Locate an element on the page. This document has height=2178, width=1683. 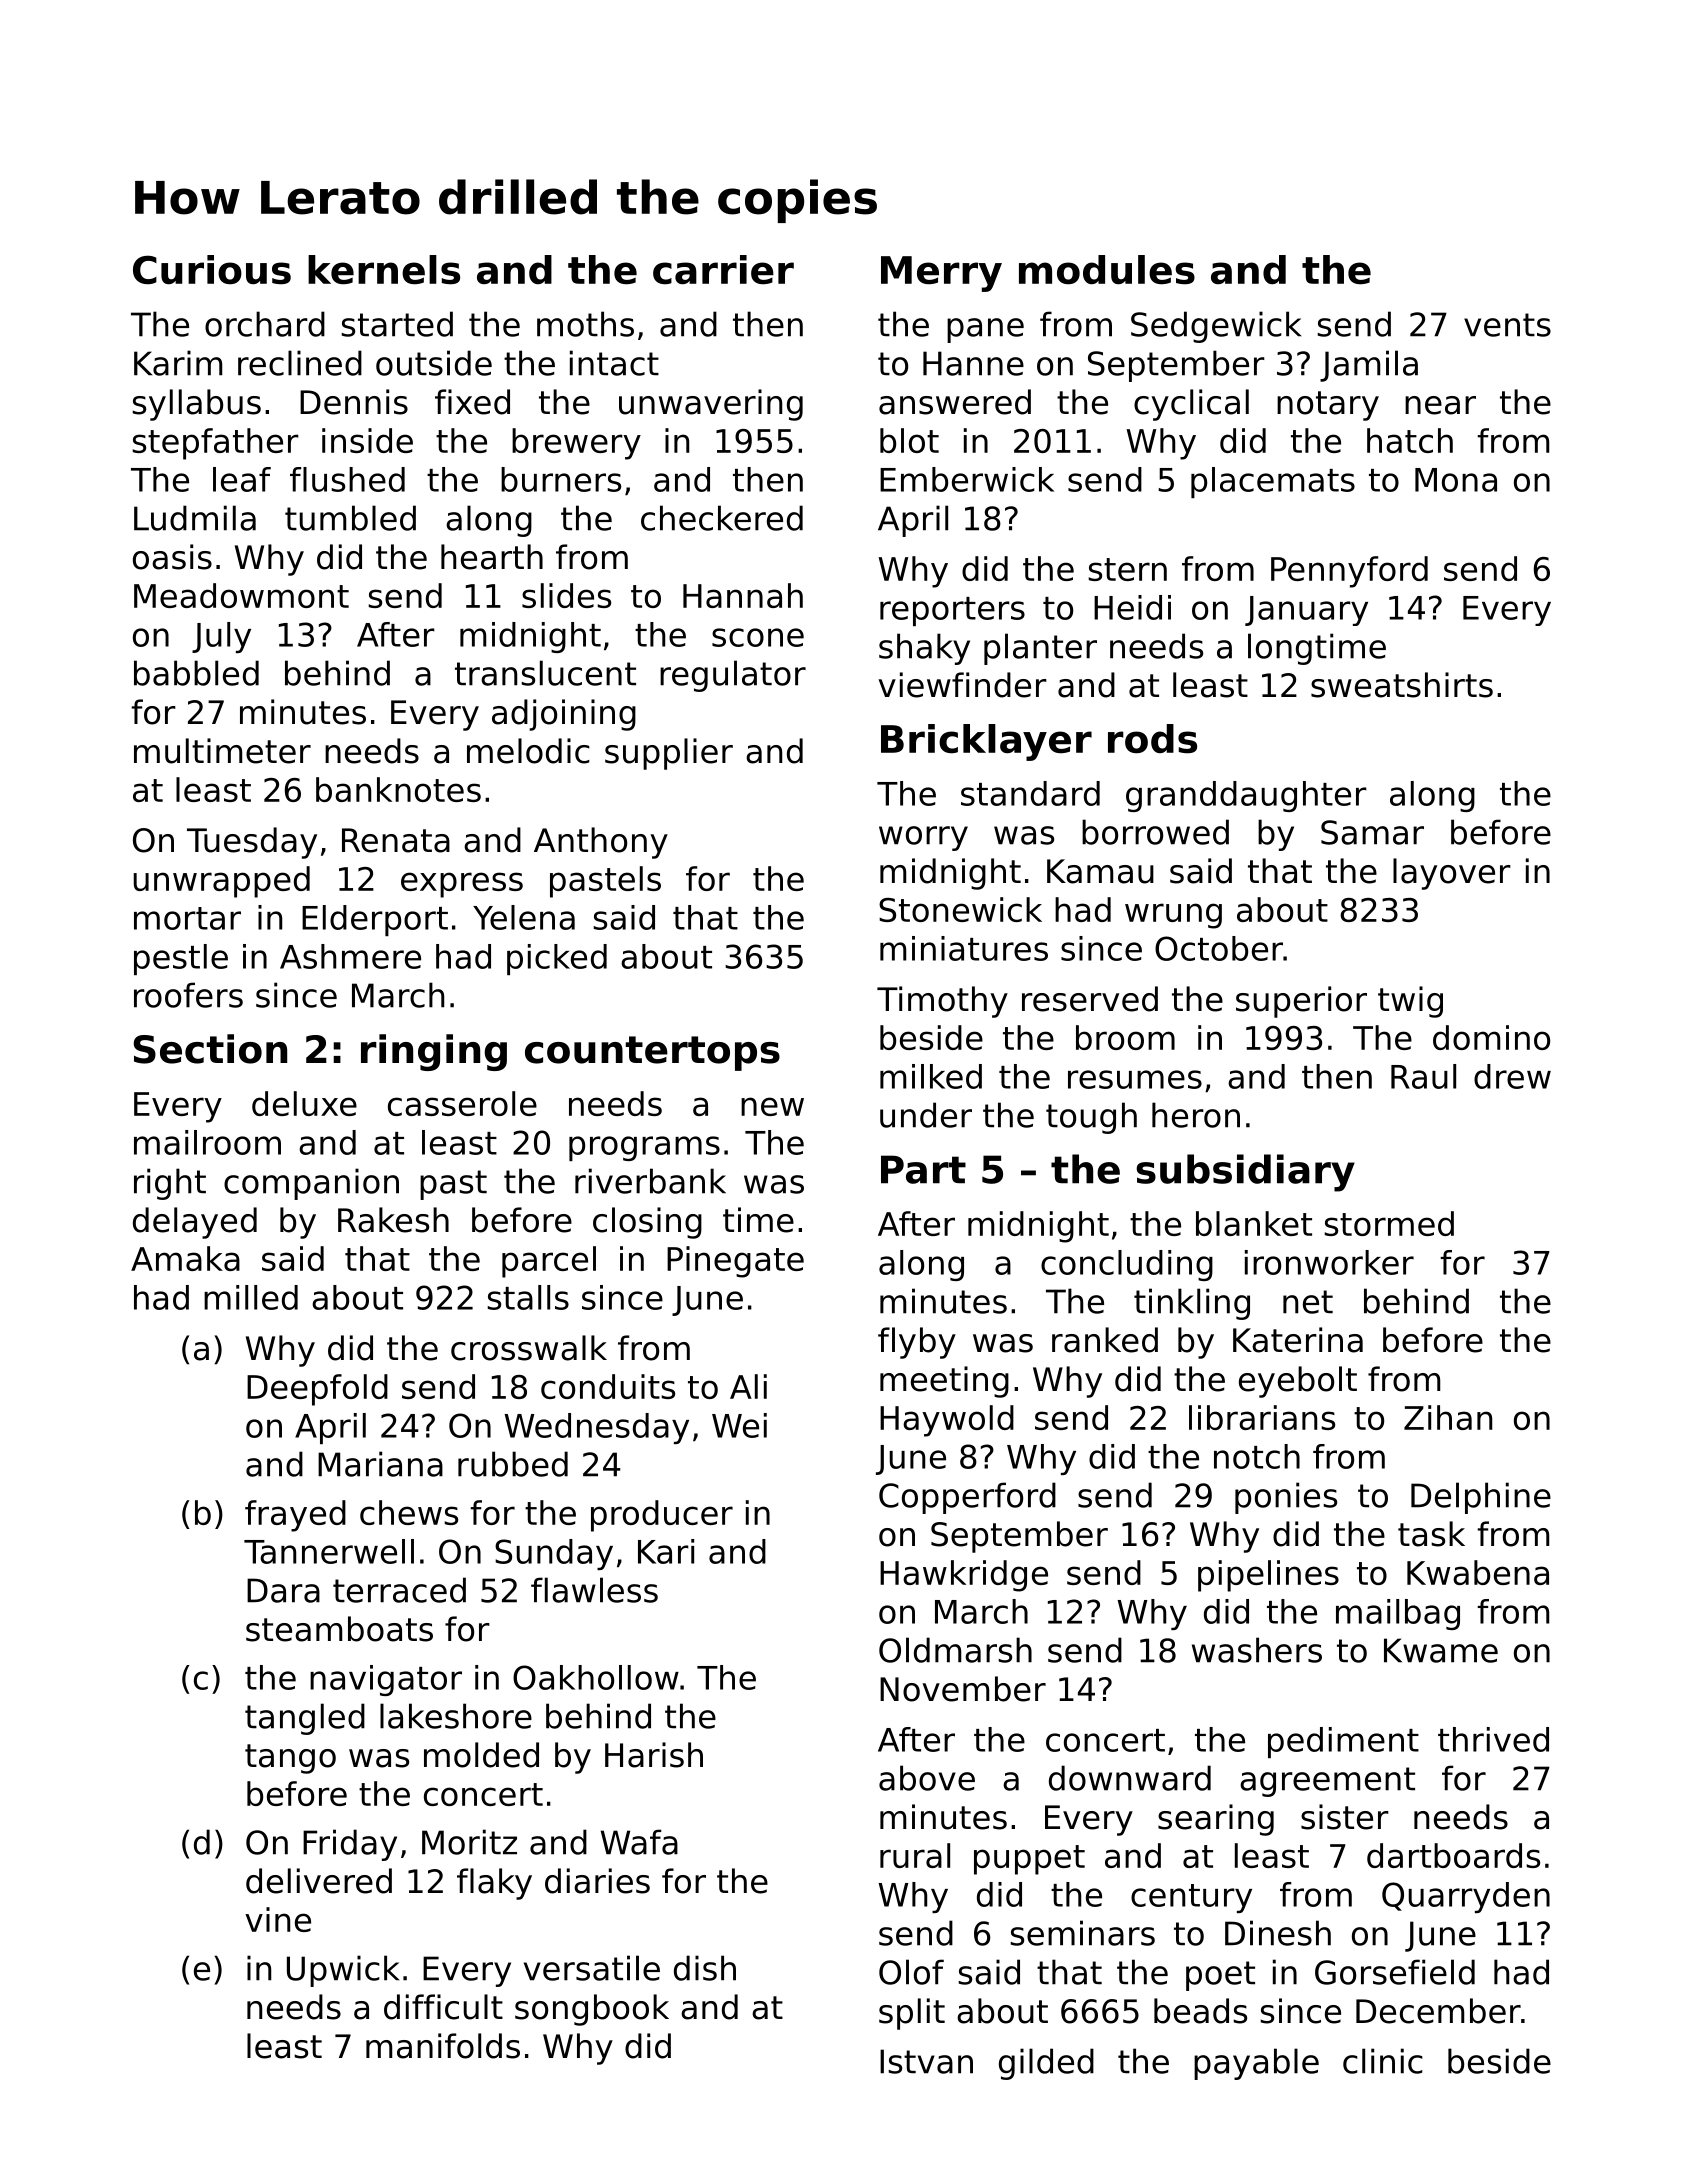
reclined is located at coordinates (300, 363).
